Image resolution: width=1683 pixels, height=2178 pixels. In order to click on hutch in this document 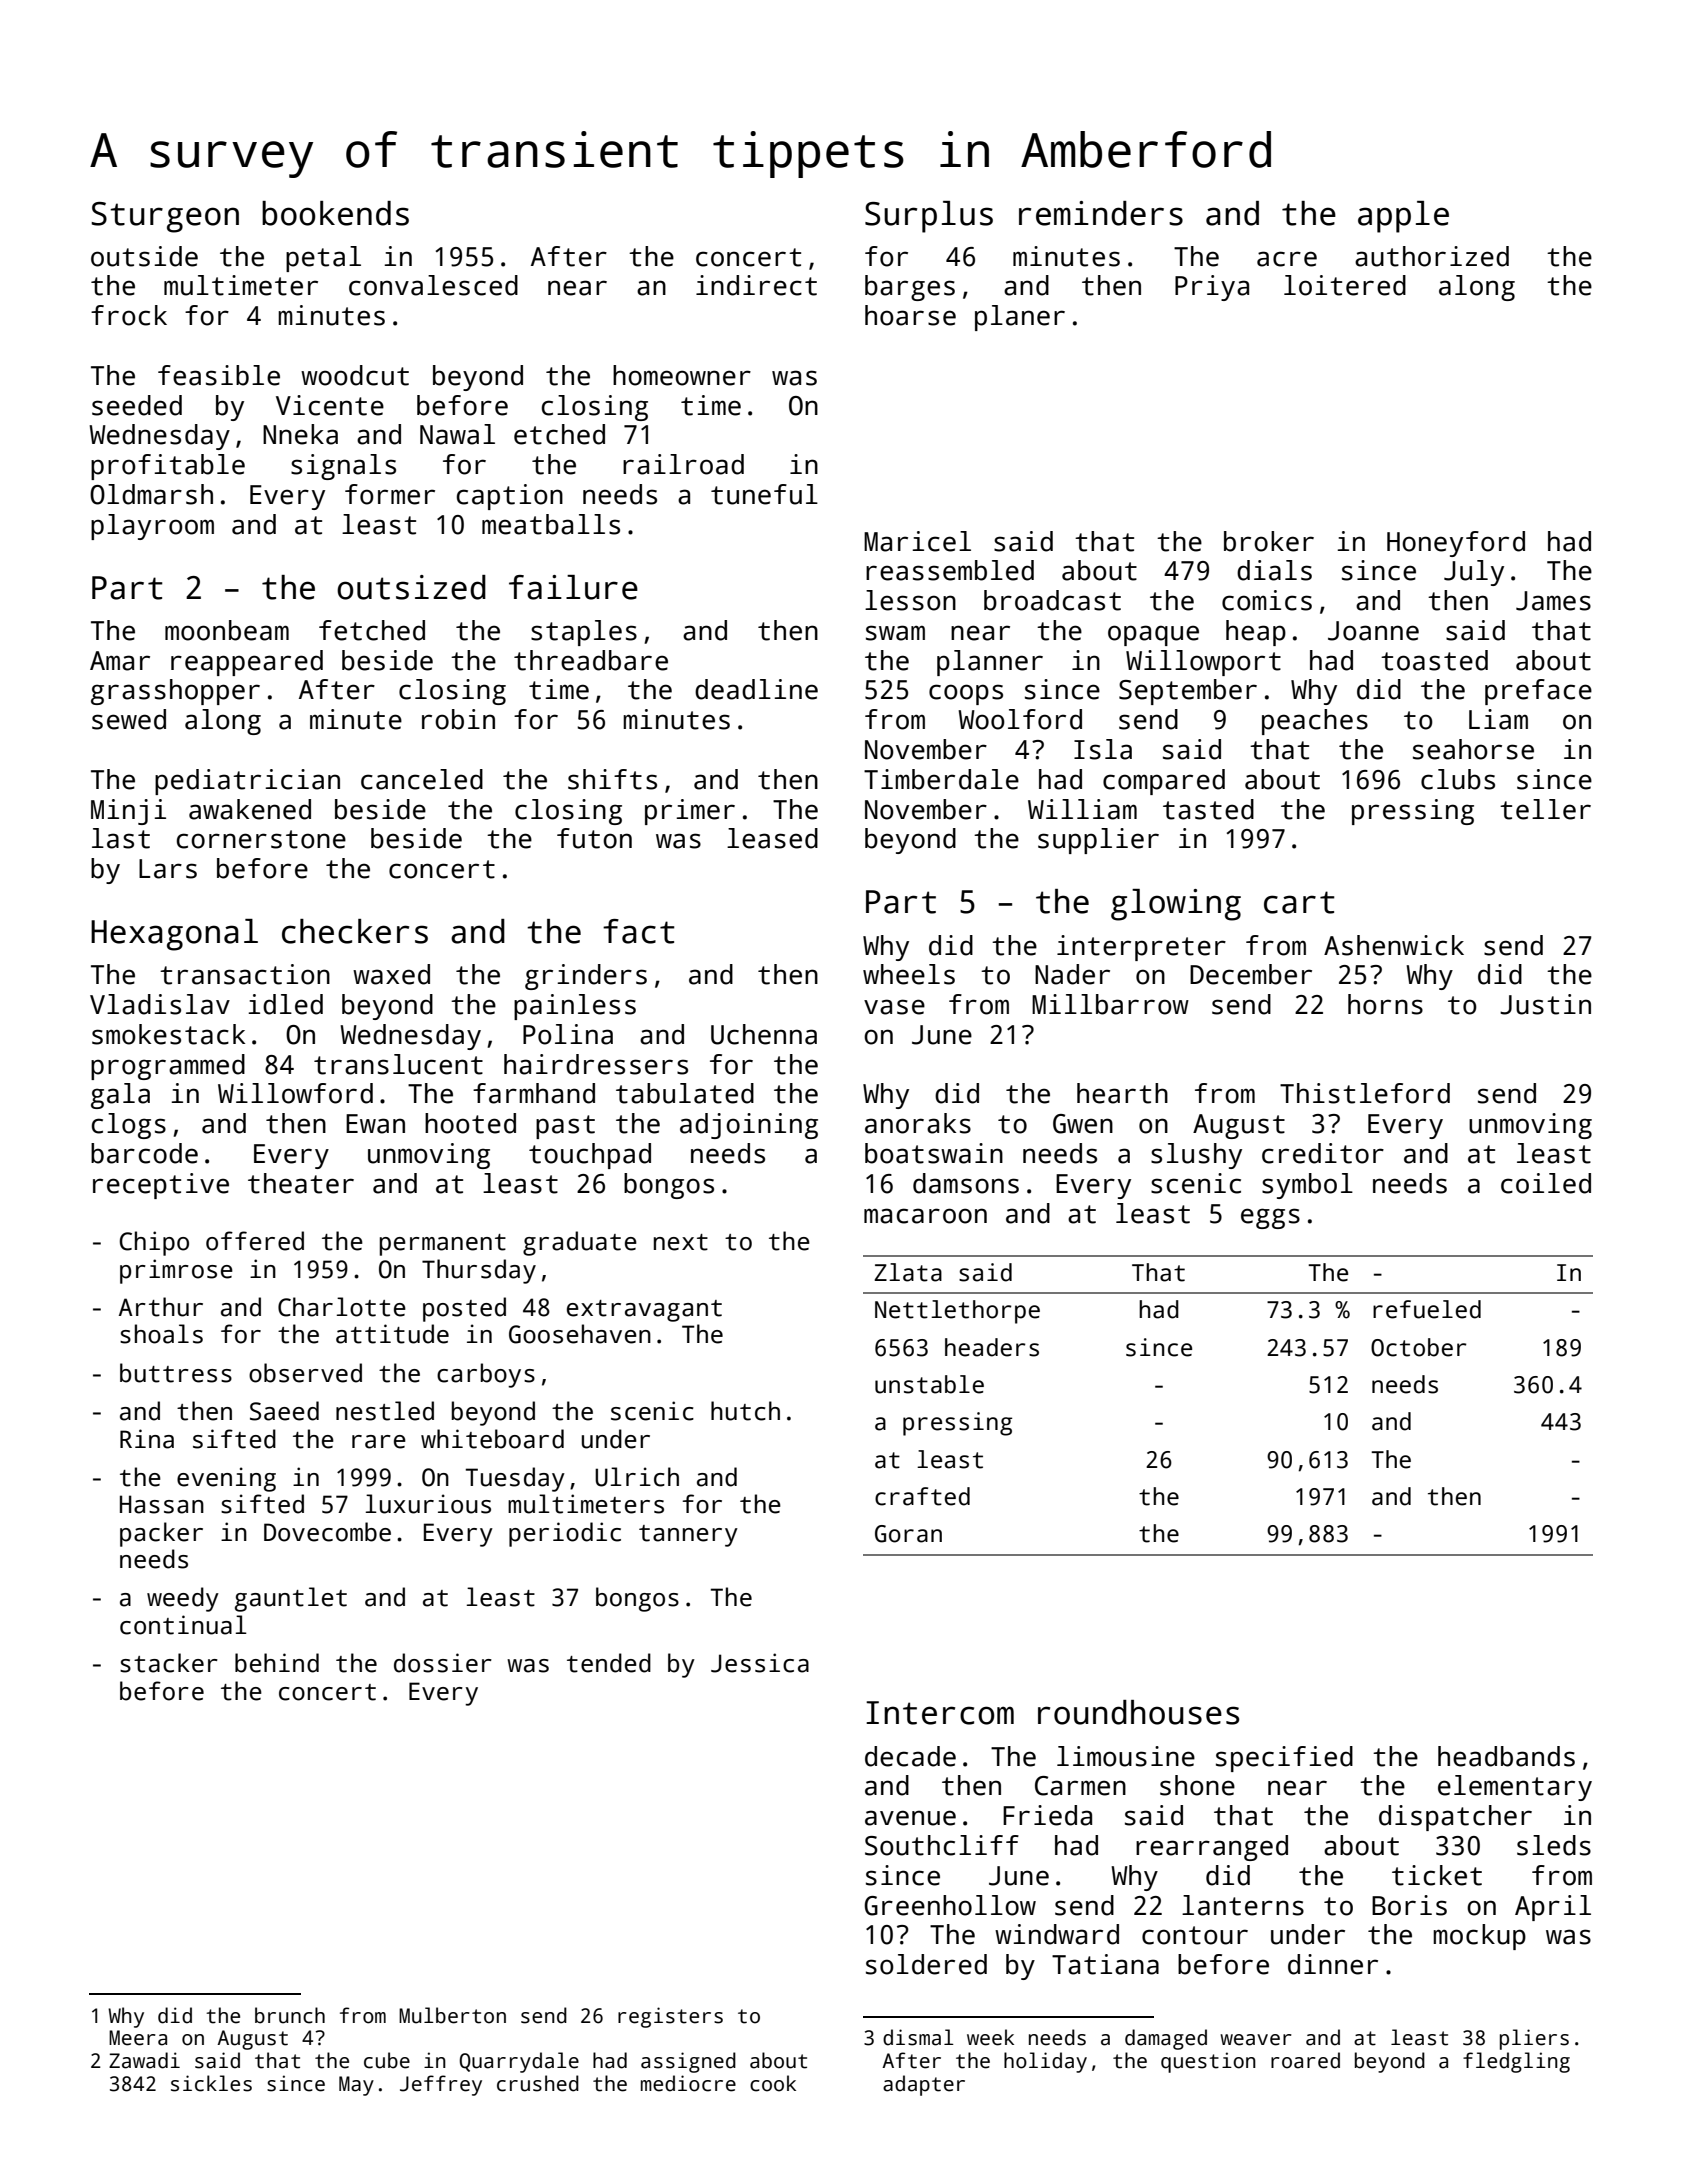, I will do `click(745, 1411)`.
